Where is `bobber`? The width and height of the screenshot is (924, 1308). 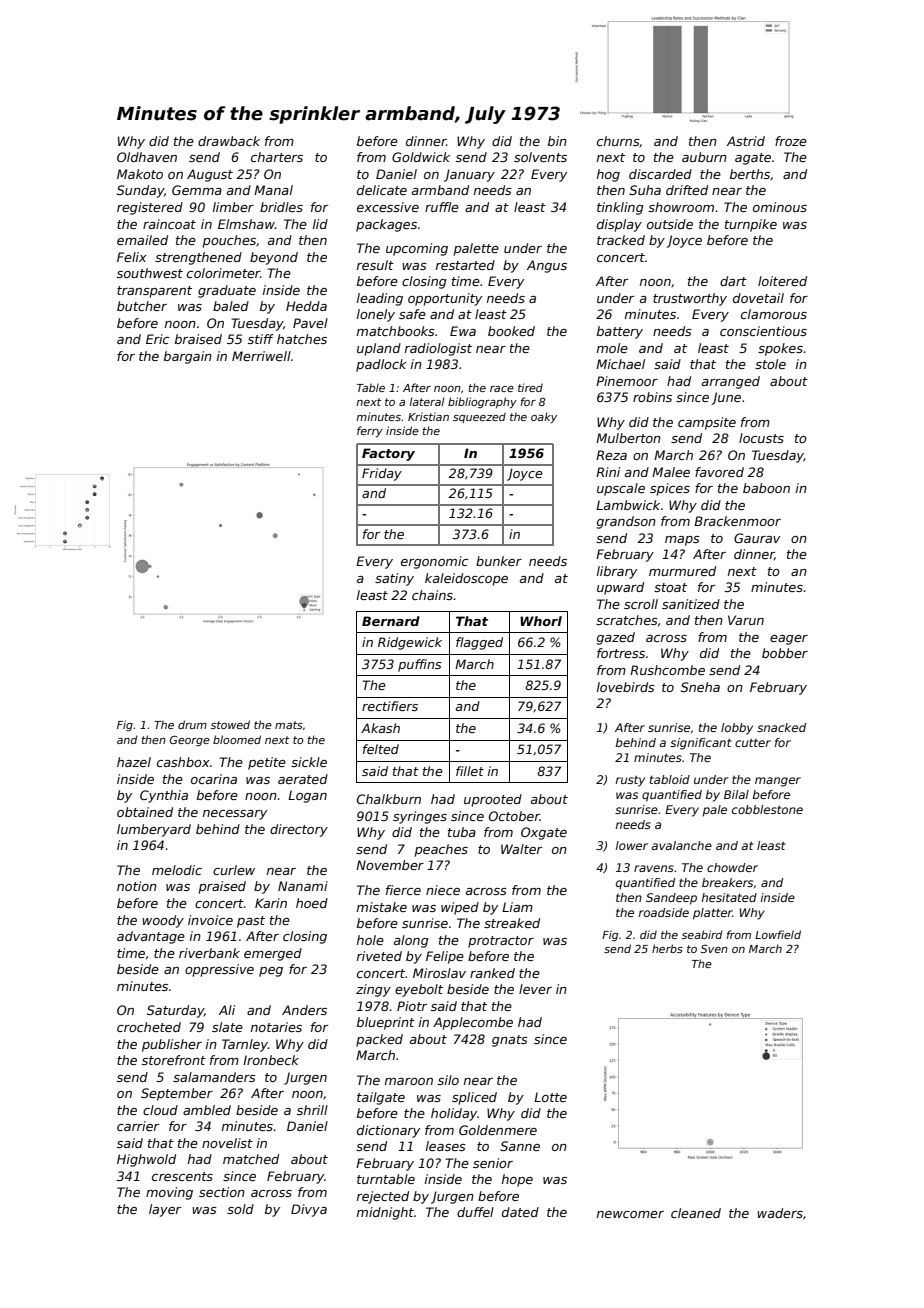 bobber is located at coordinates (785, 653).
